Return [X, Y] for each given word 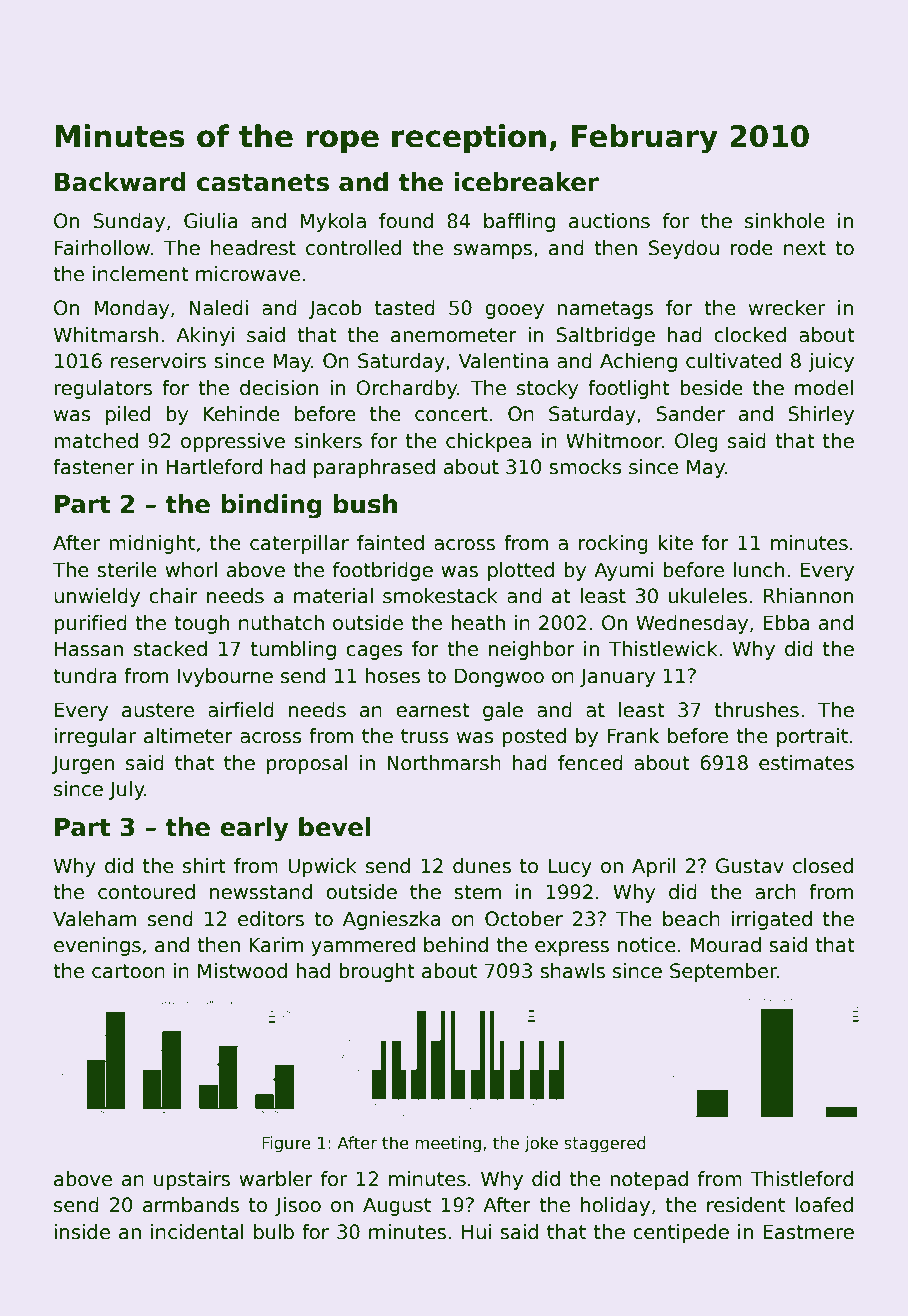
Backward [120, 182]
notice [647, 945]
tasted [405, 308]
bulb [274, 1232]
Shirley [821, 415]
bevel [335, 827]
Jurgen [83, 764]
